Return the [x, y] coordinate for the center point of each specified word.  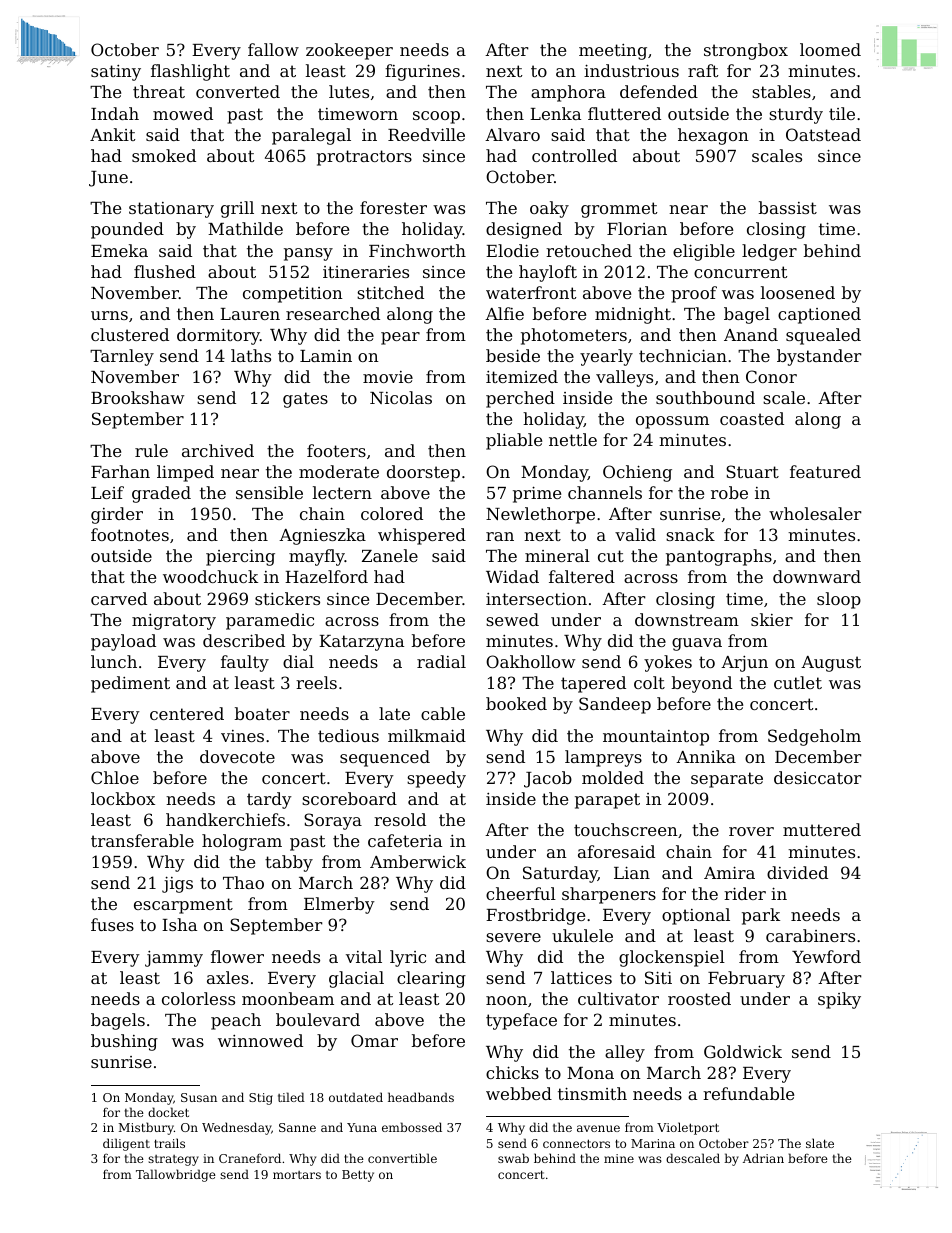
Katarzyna [361, 643]
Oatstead [823, 134]
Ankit [112, 134]
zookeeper [349, 51]
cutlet [798, 682]
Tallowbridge [176, 1175]
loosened [798, 292]
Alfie [504, 313]
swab [513, 1158]
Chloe [115, 777]
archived [218, 450]
